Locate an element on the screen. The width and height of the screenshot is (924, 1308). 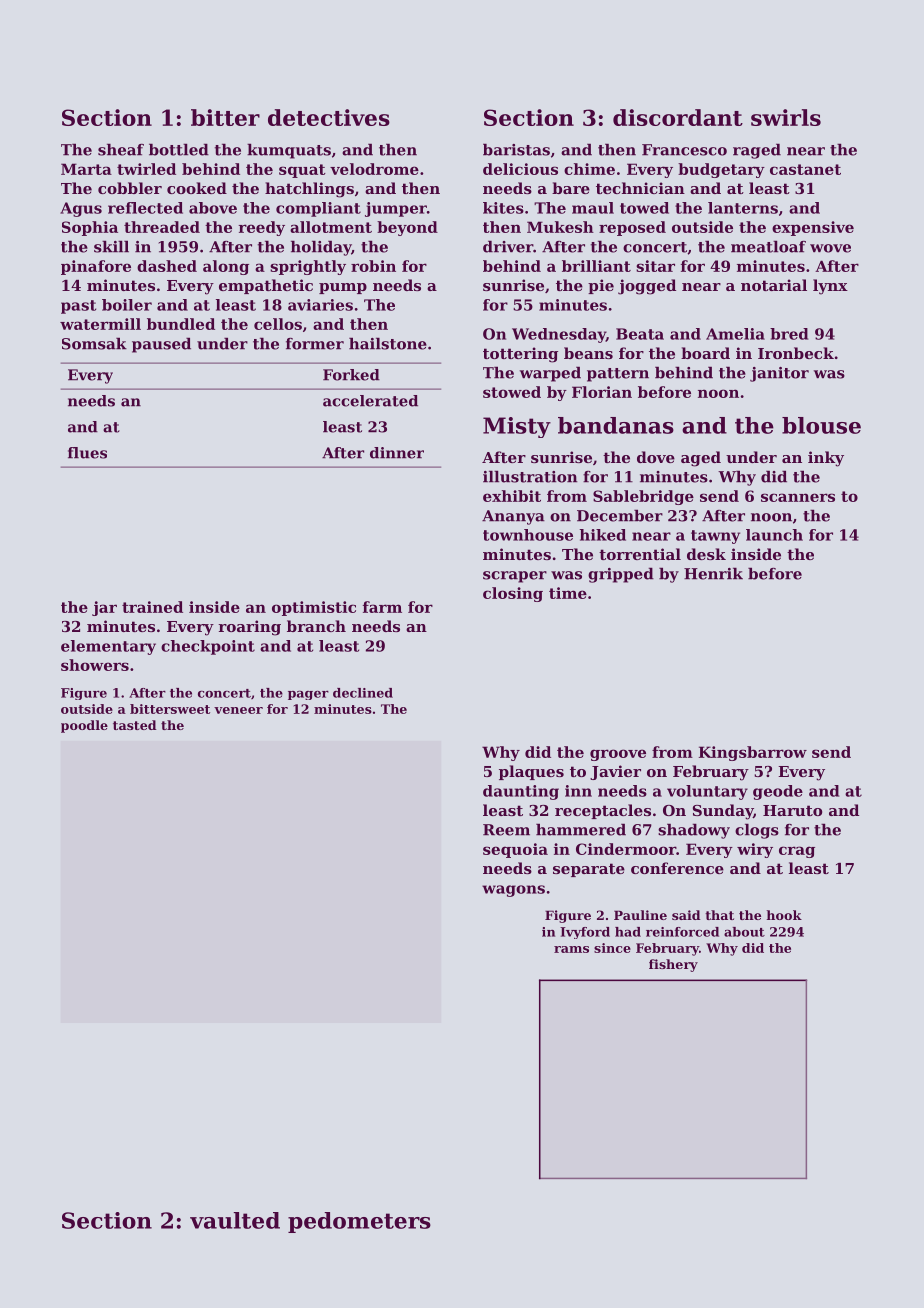
rams is located at coordinates (571, 949).
